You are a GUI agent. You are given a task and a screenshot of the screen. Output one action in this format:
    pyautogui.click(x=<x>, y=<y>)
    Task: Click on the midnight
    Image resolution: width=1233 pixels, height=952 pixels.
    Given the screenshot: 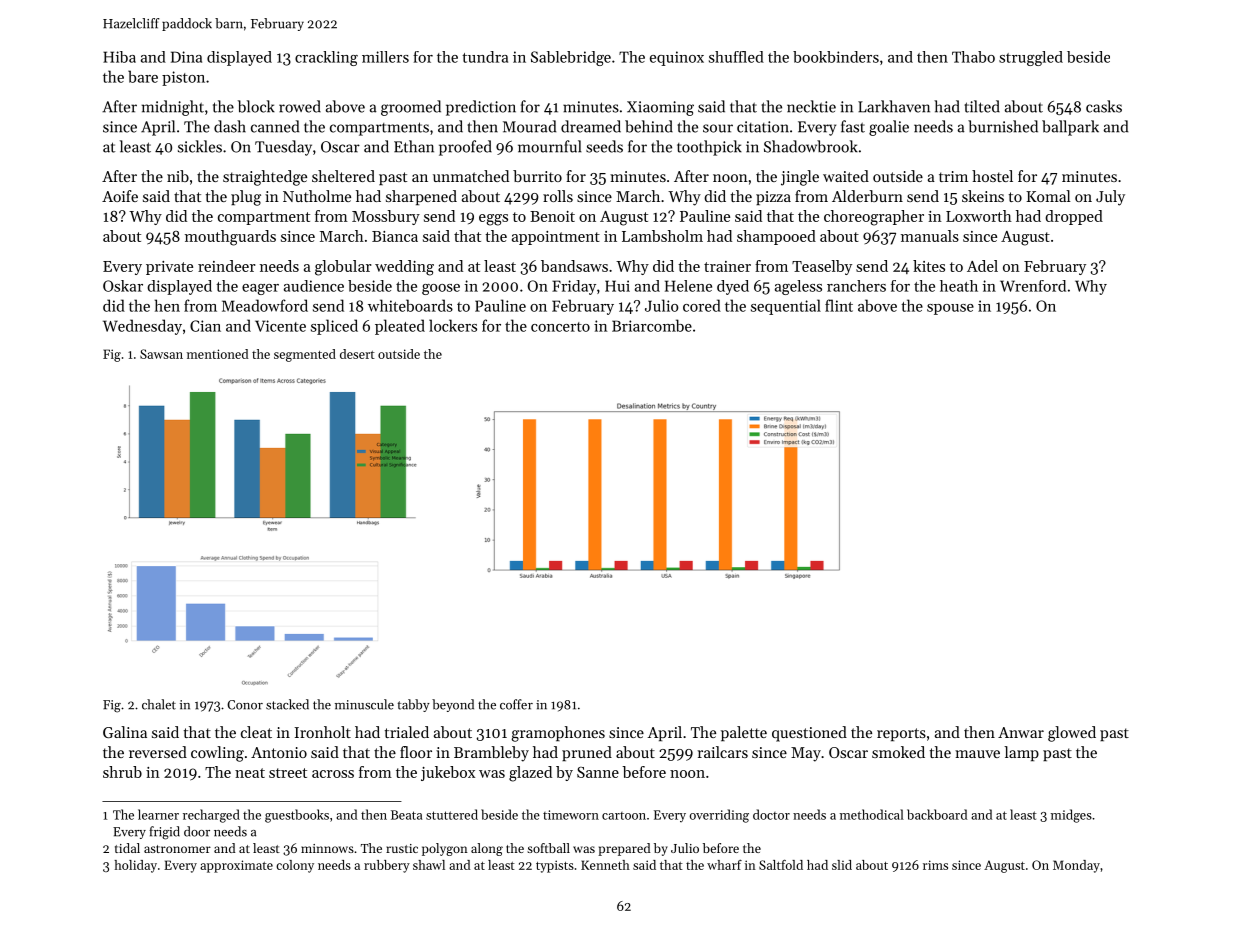 What is the action you would take?
    pyautogui.click(x=172, y=108)
